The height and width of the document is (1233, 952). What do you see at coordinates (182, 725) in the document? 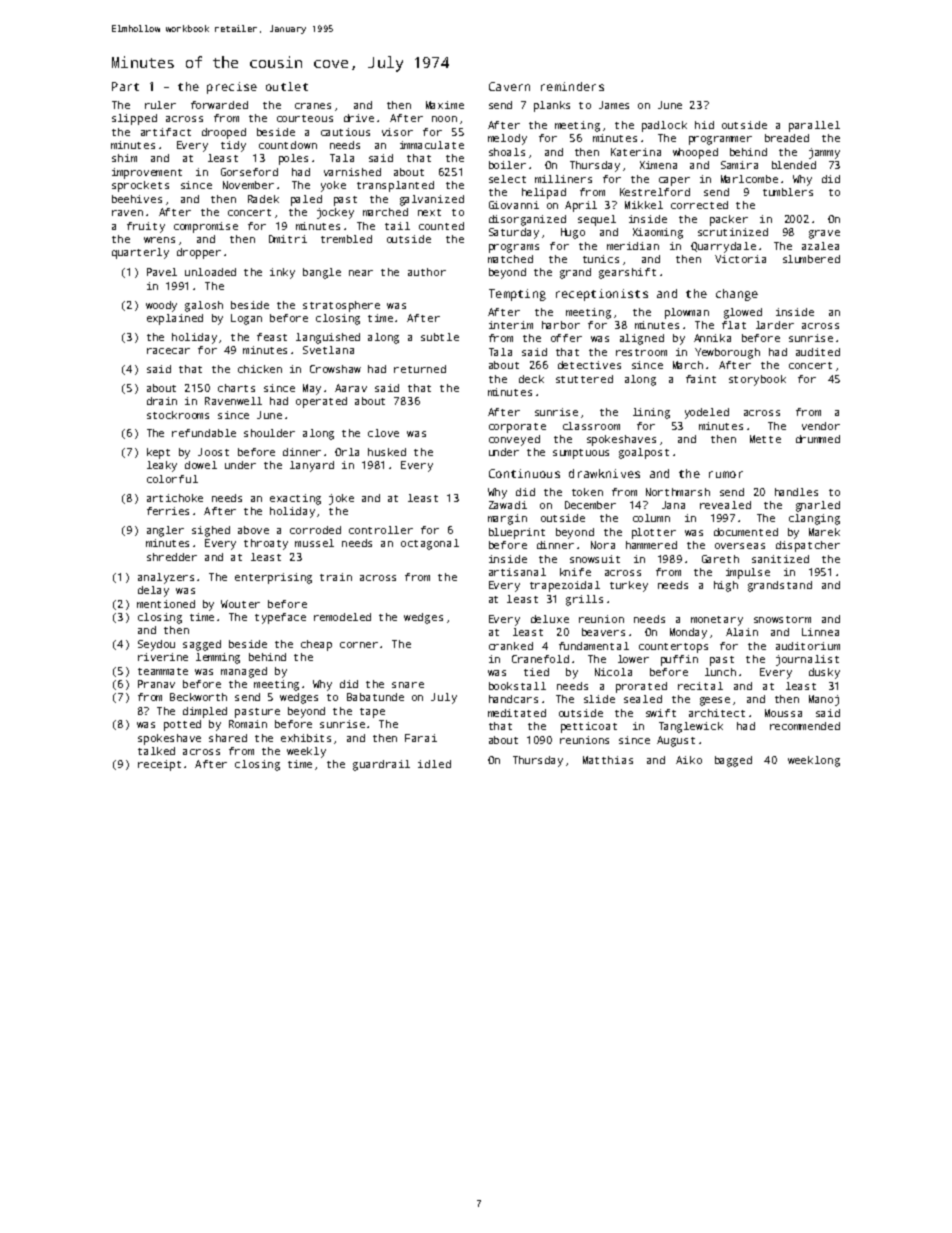
I see `potted` at bounding box center [182, 725].
